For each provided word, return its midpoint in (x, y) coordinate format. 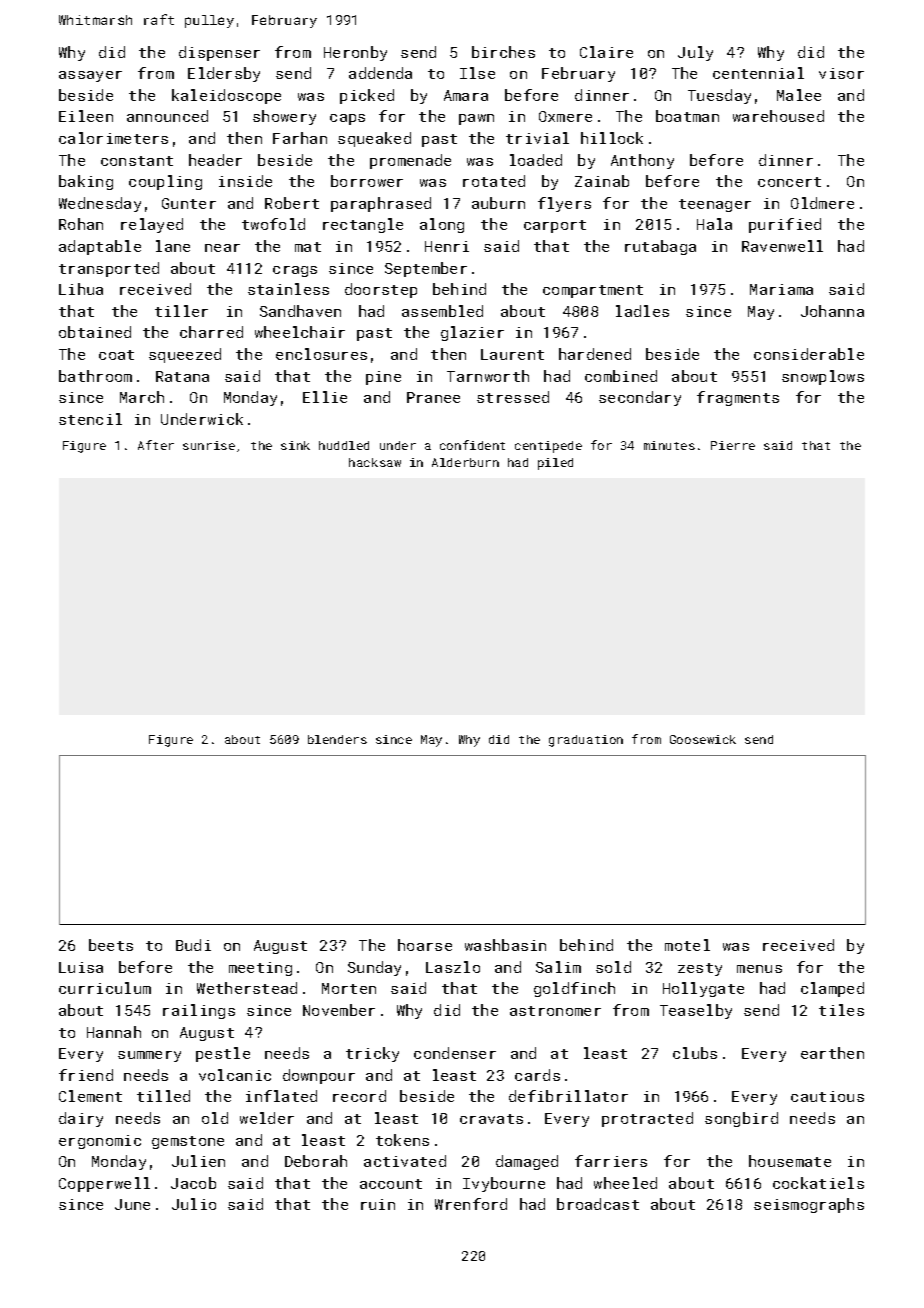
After (156, 445)
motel (687, 945)
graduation (586, 741)
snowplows (823, 377)
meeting (260, 969)
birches (503, 52)
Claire (606, 52)
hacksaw (375, 462)
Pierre (733, 445)
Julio (194, 1204)
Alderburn (465, 462)
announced (167, 116)
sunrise (209, 445)
